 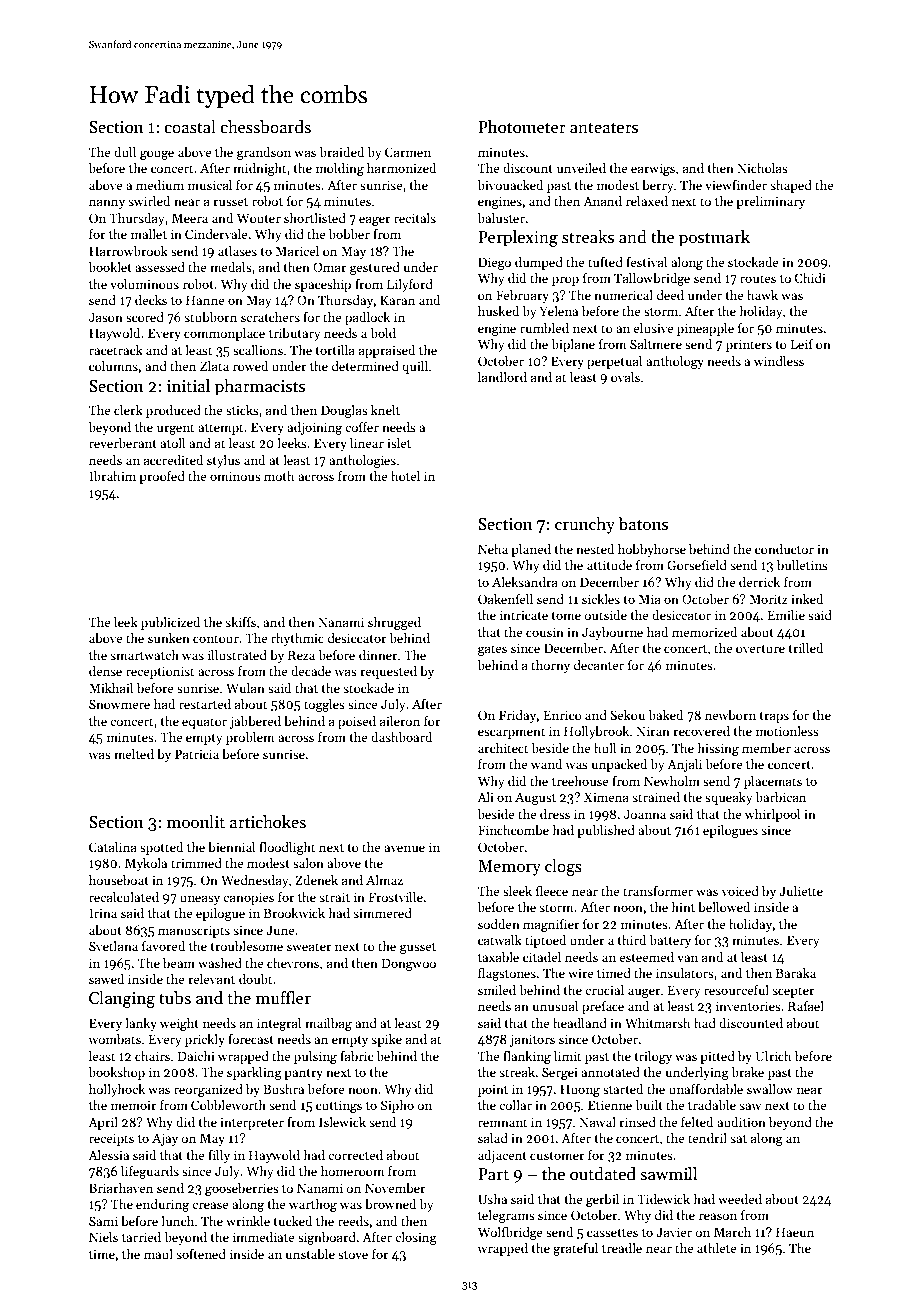 I want to click on treadle, so click(x=622, y=1248).
